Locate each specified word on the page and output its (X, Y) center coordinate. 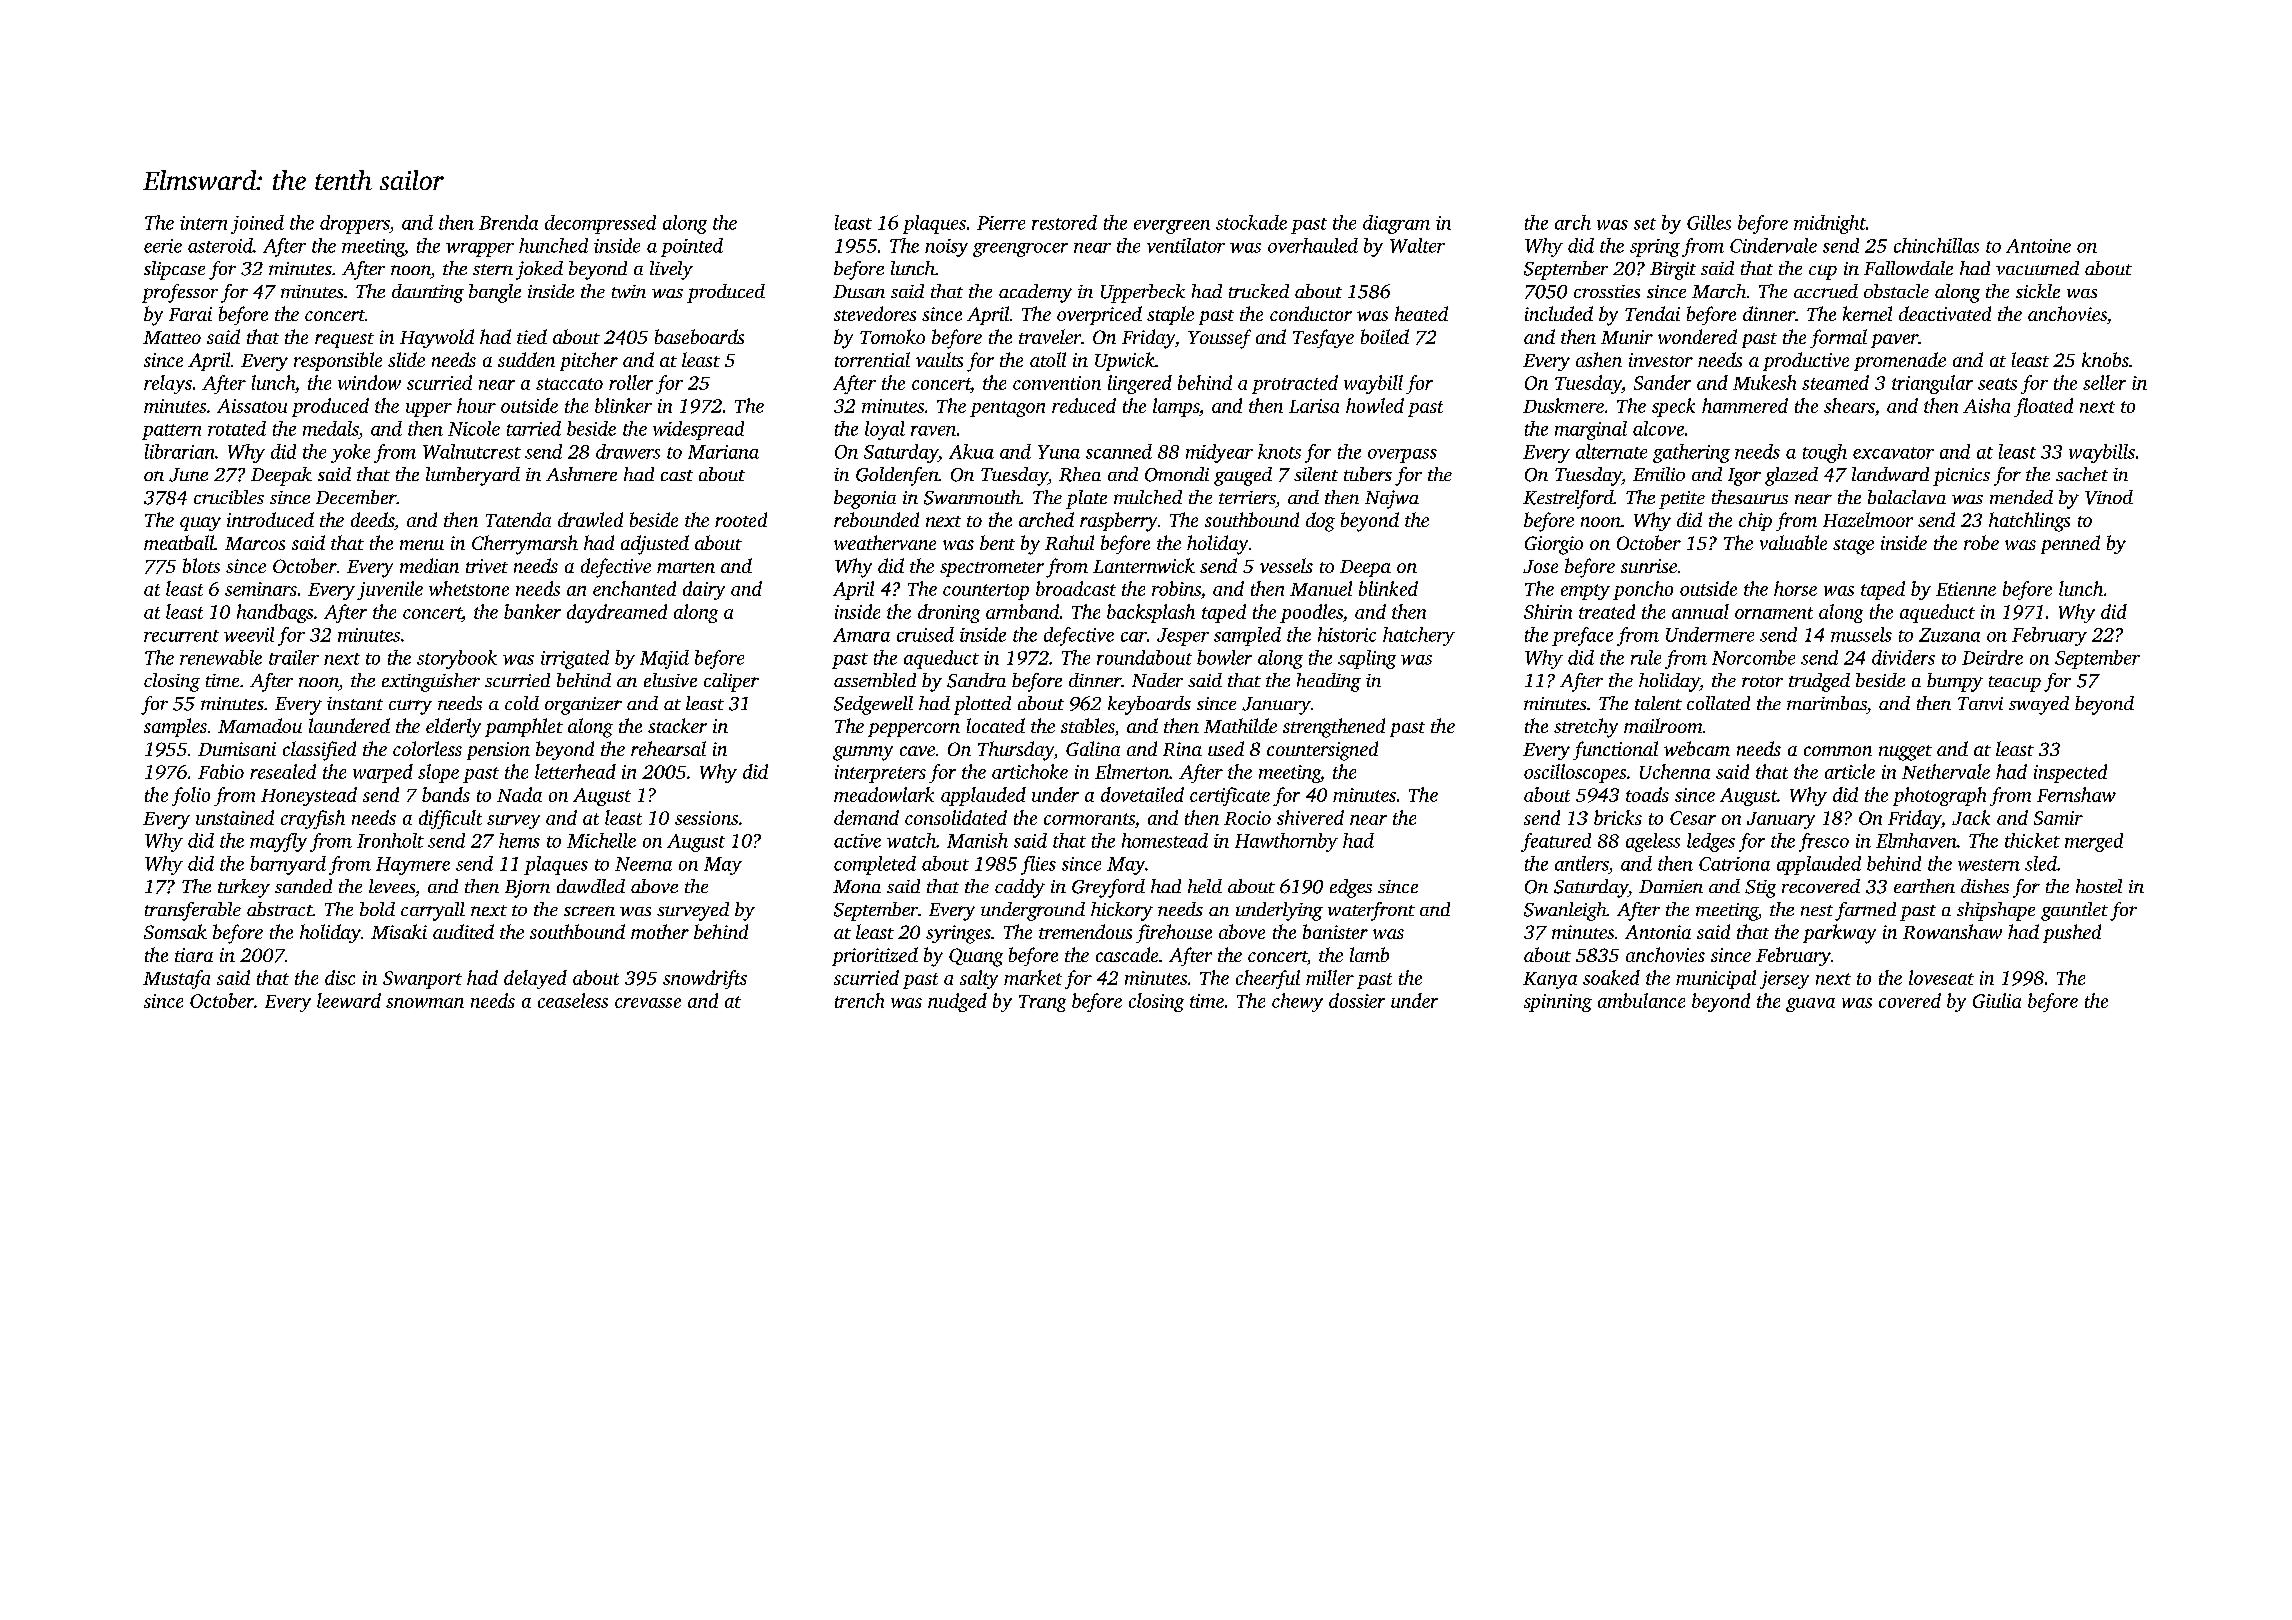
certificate (1230, 796)
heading (1329, 682)
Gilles (1709, 222)
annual (1700, 611)
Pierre (1001, 223)
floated (2043, 407)
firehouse (1174, 933)
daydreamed (617, 613)
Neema (643, 864)
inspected (2070, 773)
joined (257, 224)
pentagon (1007, 409)
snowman (425, 1003)
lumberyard (473, 476)
